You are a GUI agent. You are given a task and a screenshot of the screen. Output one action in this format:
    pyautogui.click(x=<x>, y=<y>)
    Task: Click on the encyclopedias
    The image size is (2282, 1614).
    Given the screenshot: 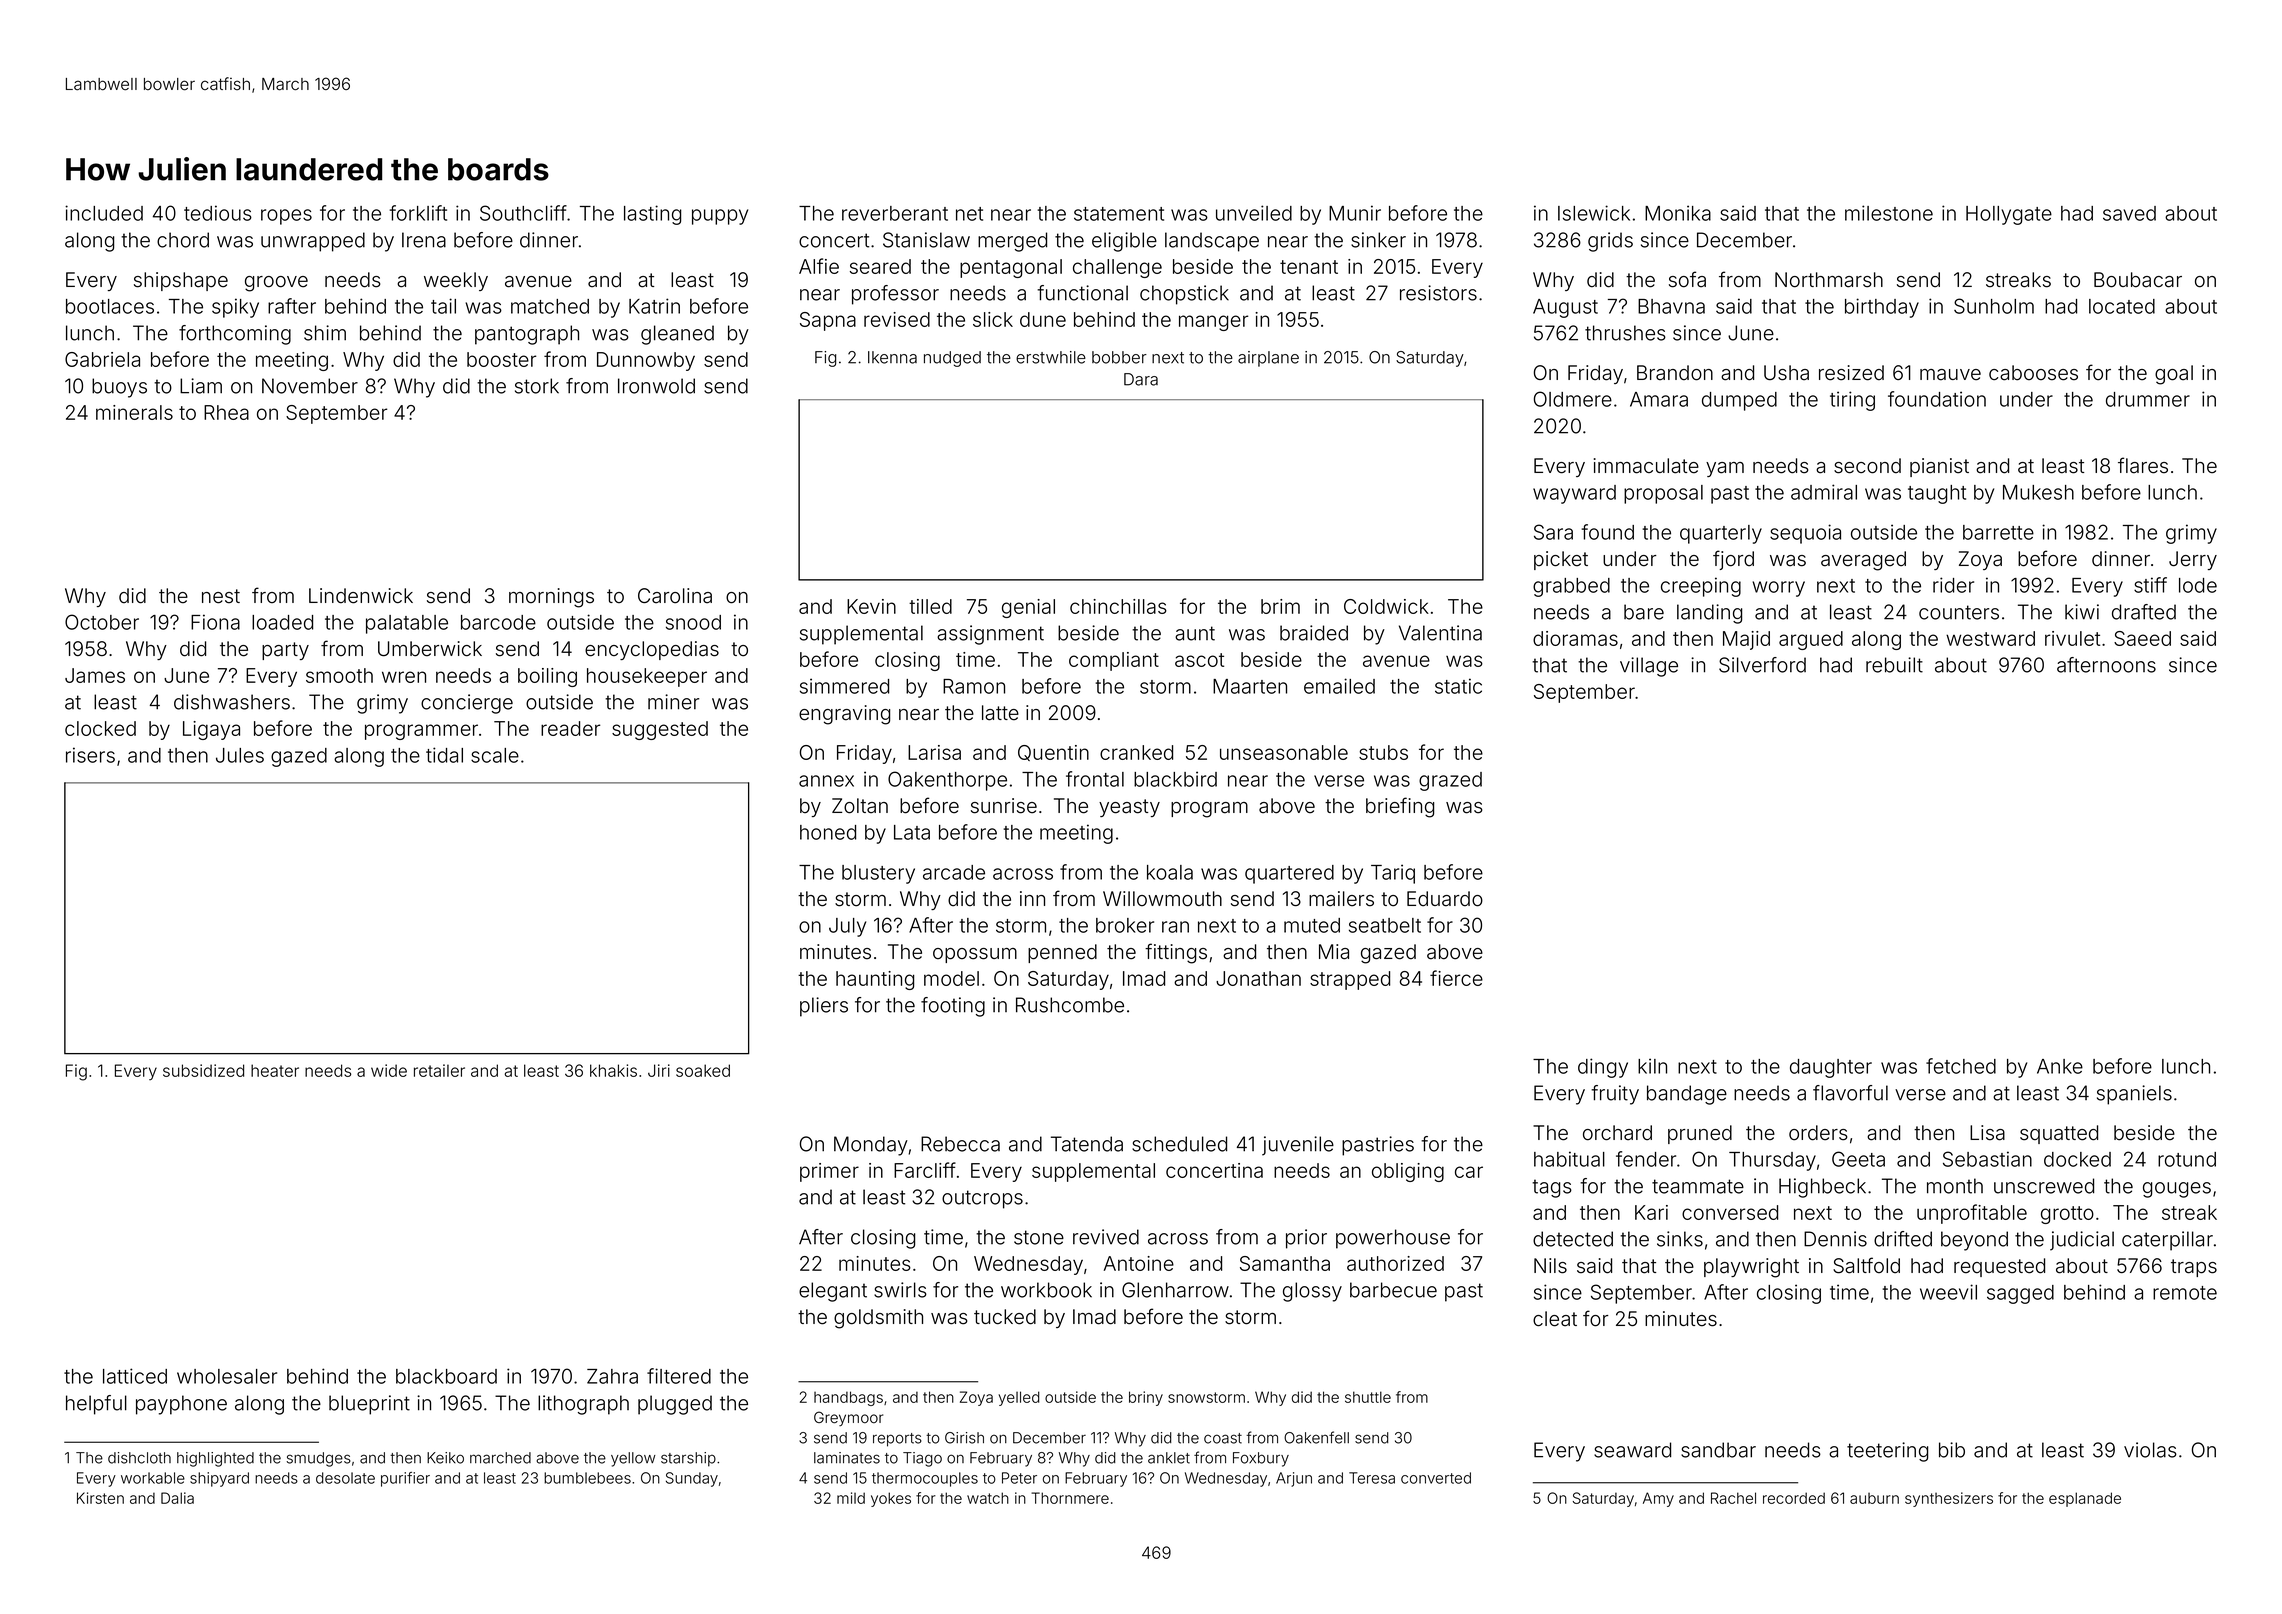 What is the action you would take?
    pyautogui.click(x=652, y=650)
